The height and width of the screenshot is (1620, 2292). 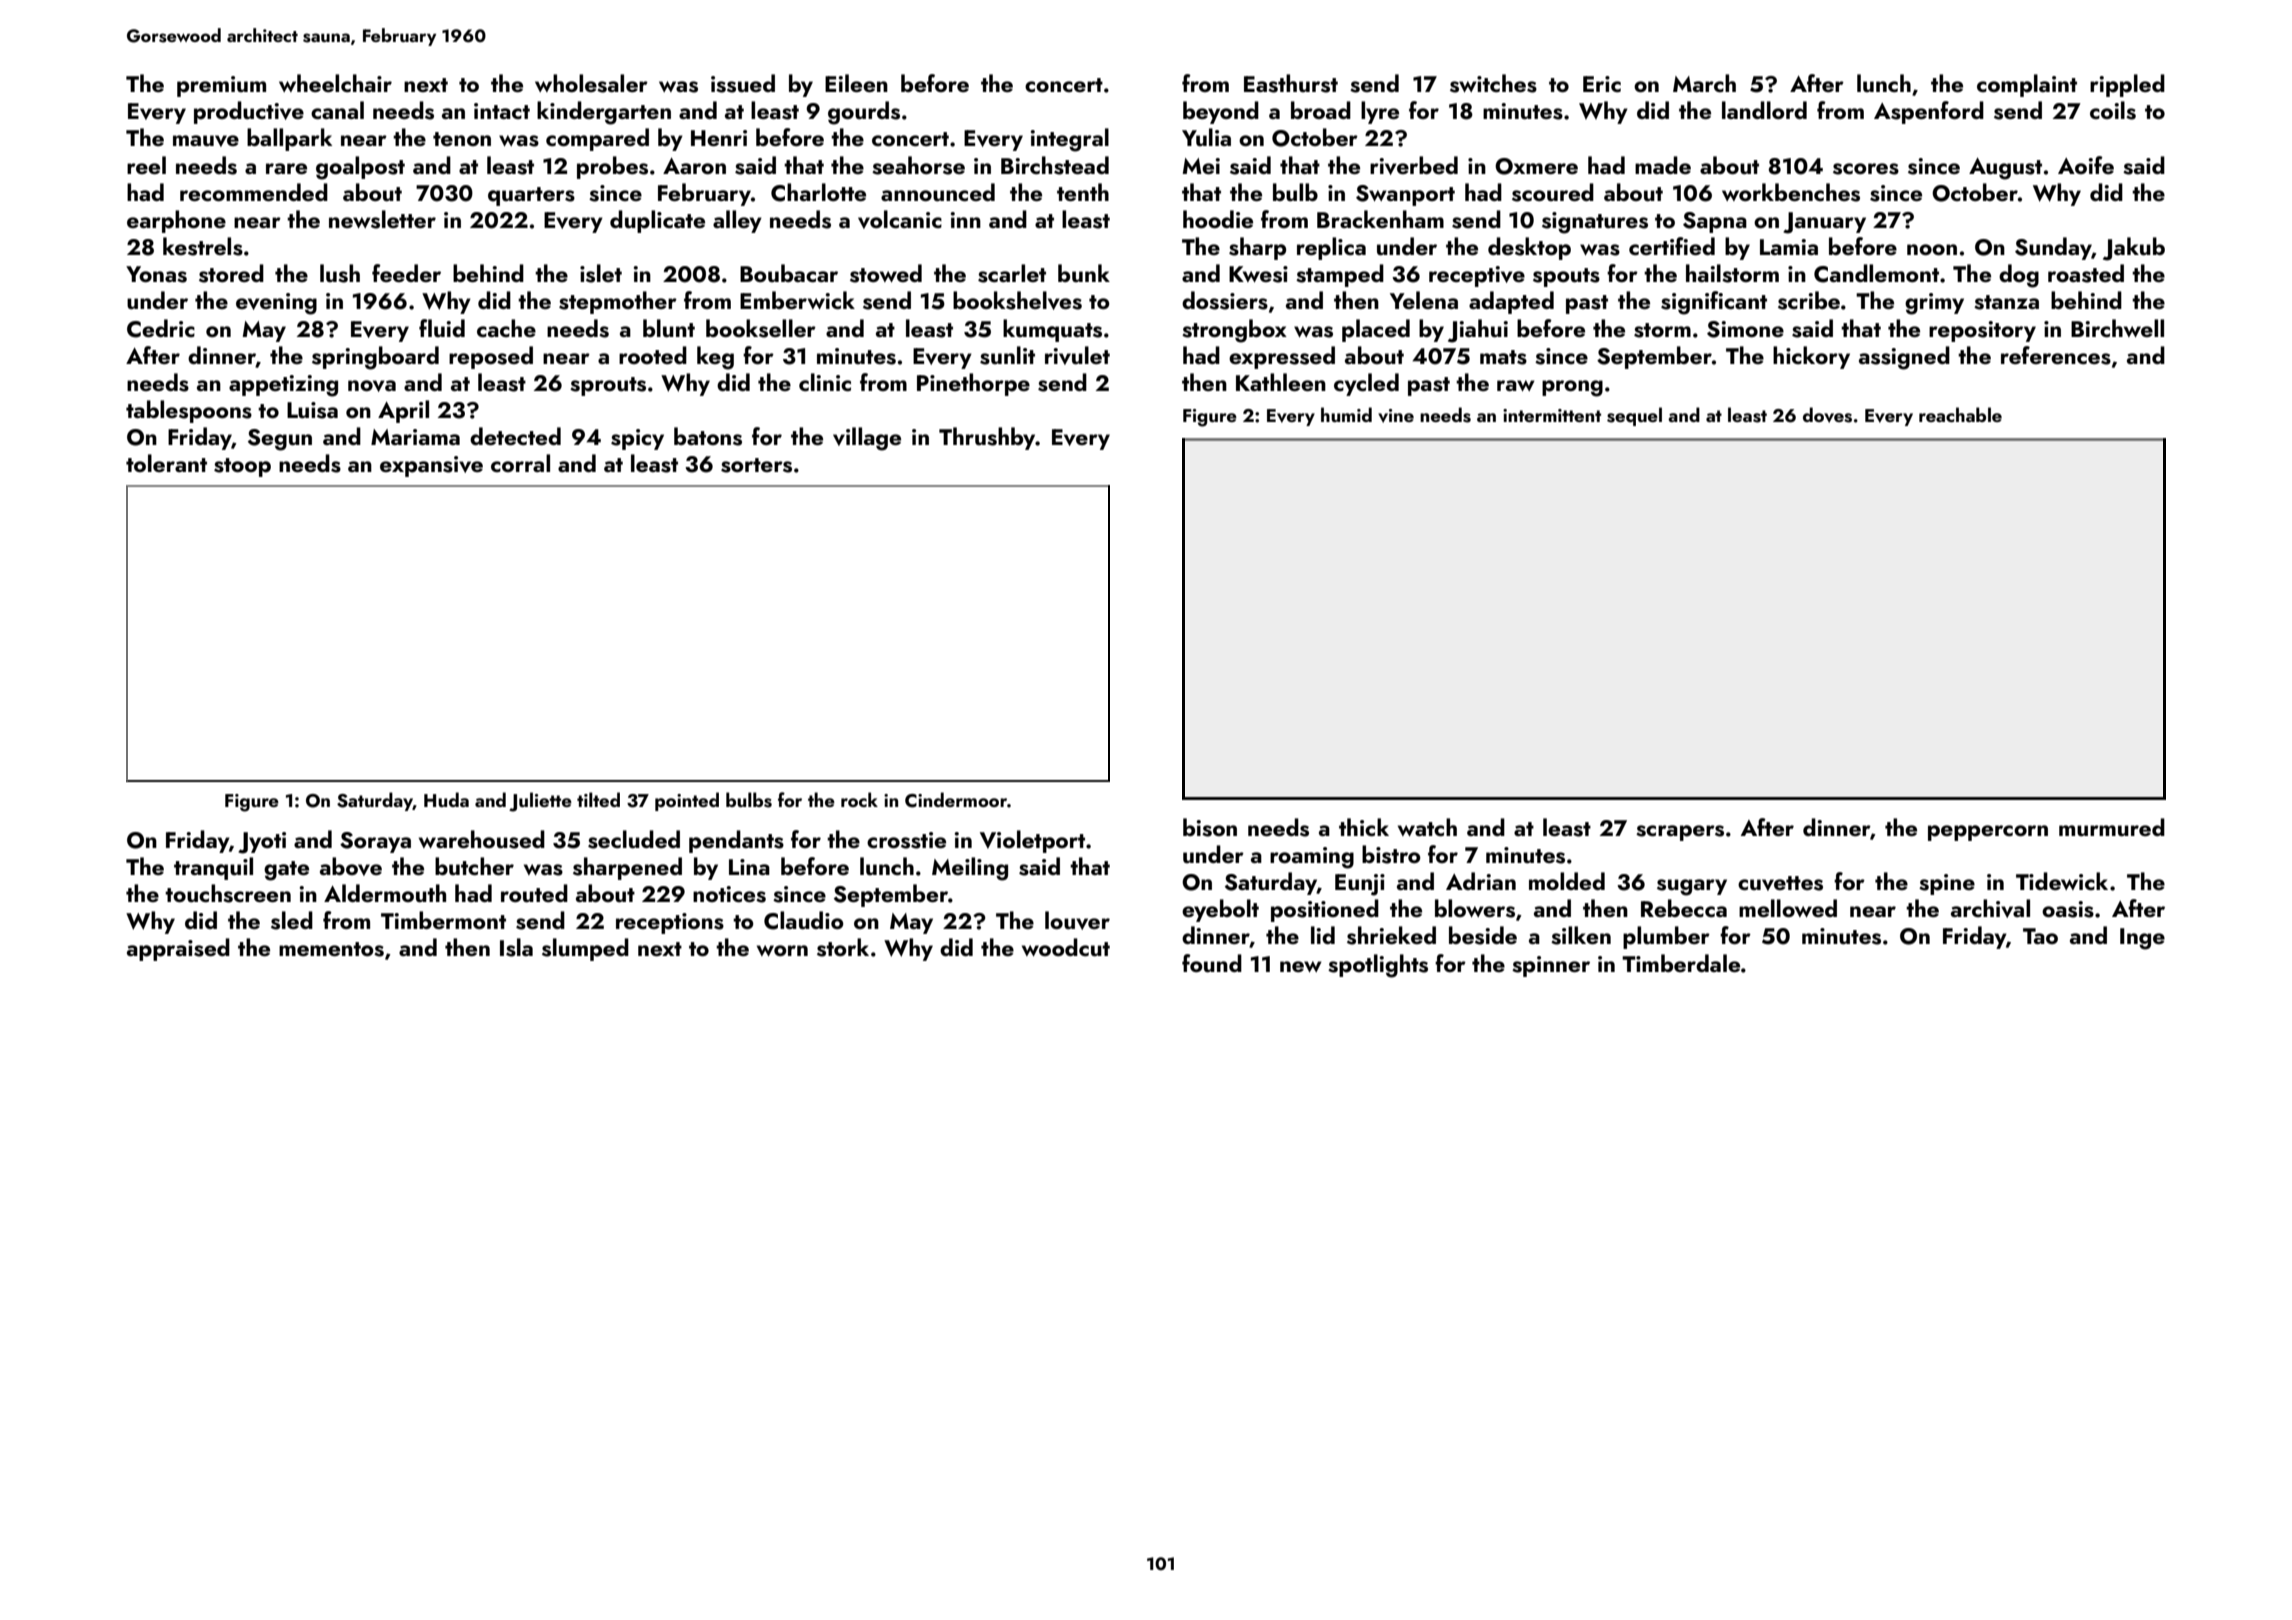 What do you see at coordinates (2086, 165) in the screenshot?
I see `Aoife` at bounding box center [2086, 165].
